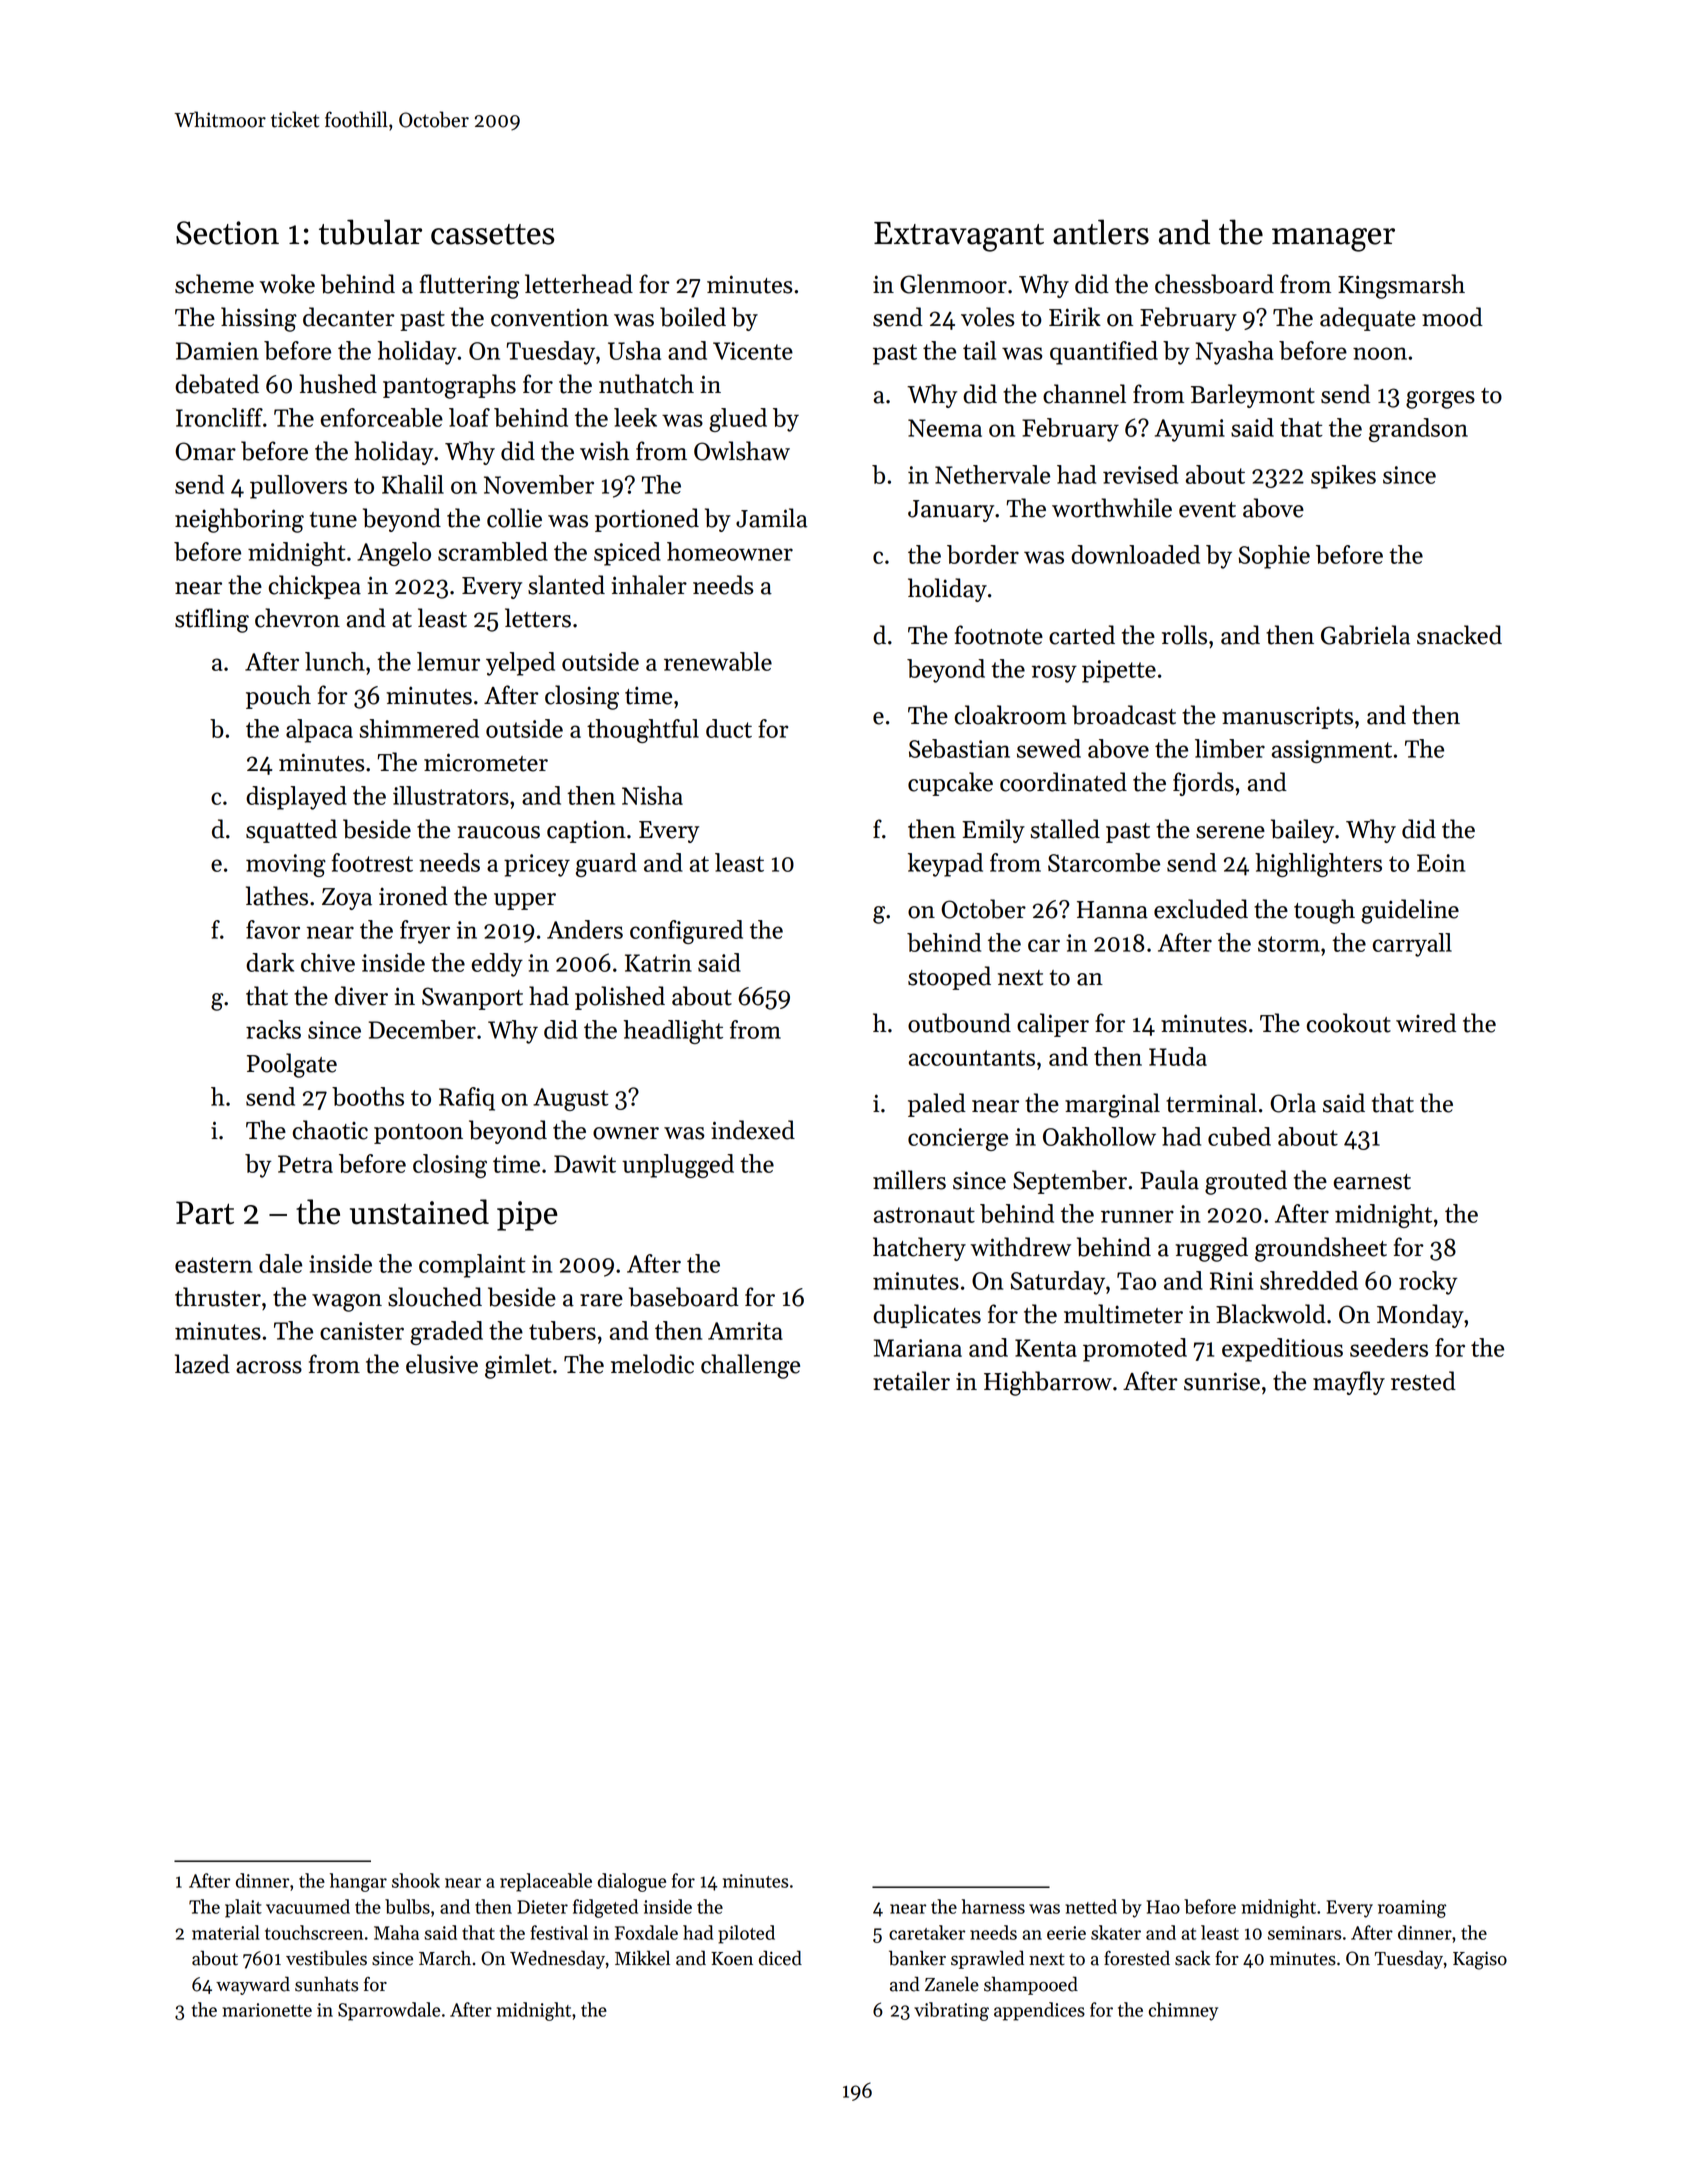 This screenshot has height=2178, width=1683. What do you see at coordinates (750, 1366) in the screenshot?
I see `challenge` at bounding box center [750, 1366].
